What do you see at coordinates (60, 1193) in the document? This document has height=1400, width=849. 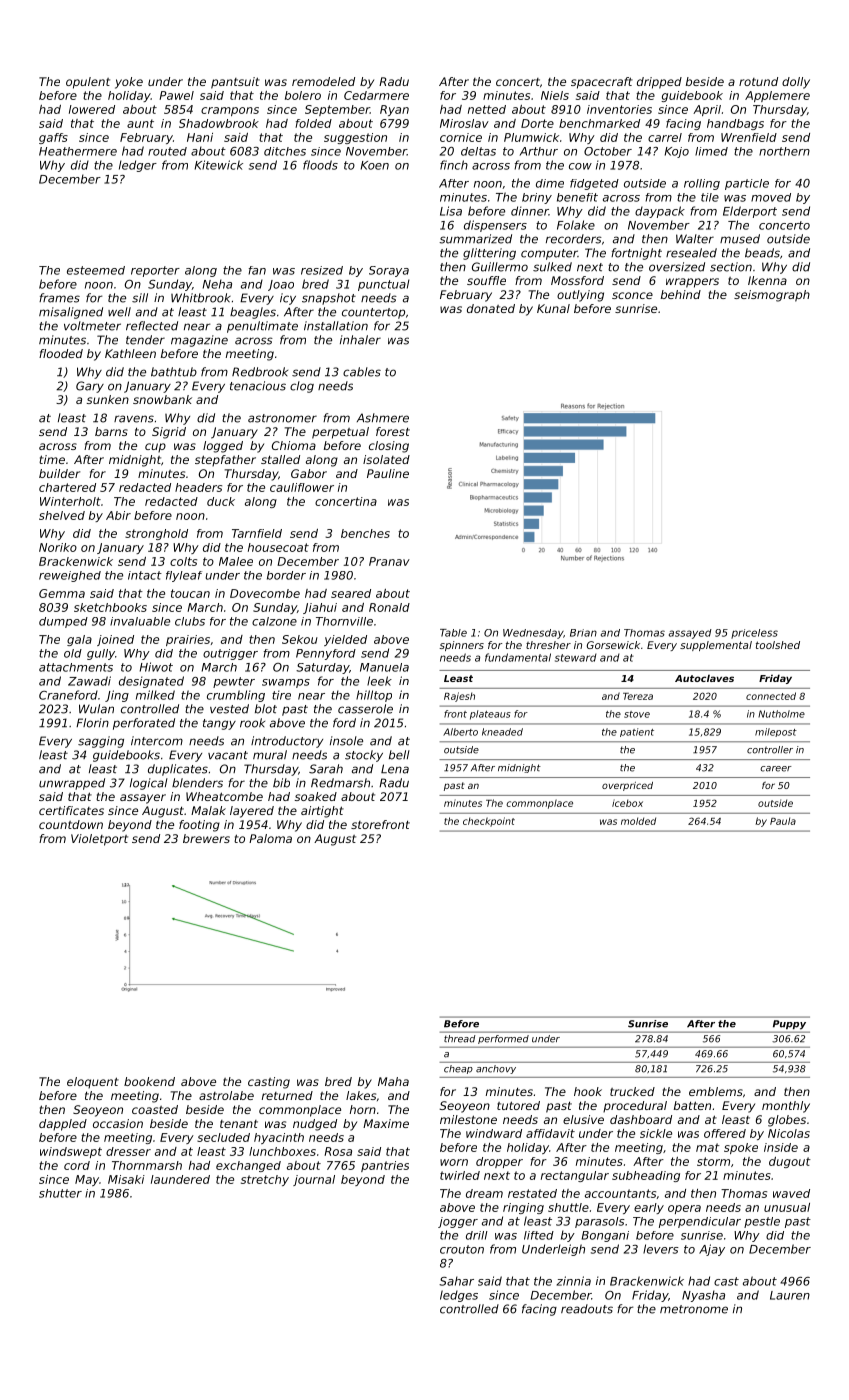 I see `shutter` at bounding box center [60, 1193].
